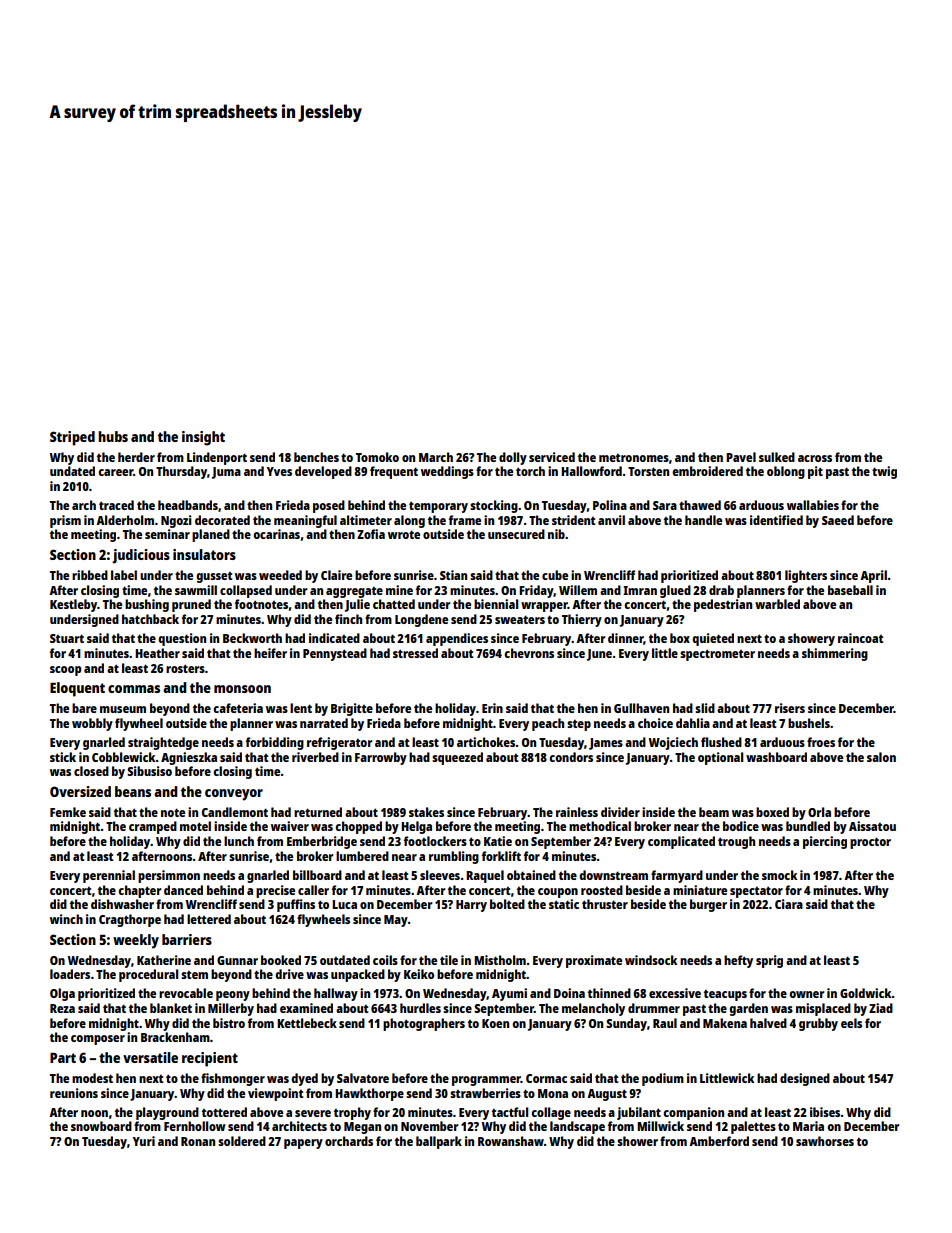 This image has height=1233, width=952. Describe the element at coordinates (866, 993) in the image. I see `Goldwick` at that location.
